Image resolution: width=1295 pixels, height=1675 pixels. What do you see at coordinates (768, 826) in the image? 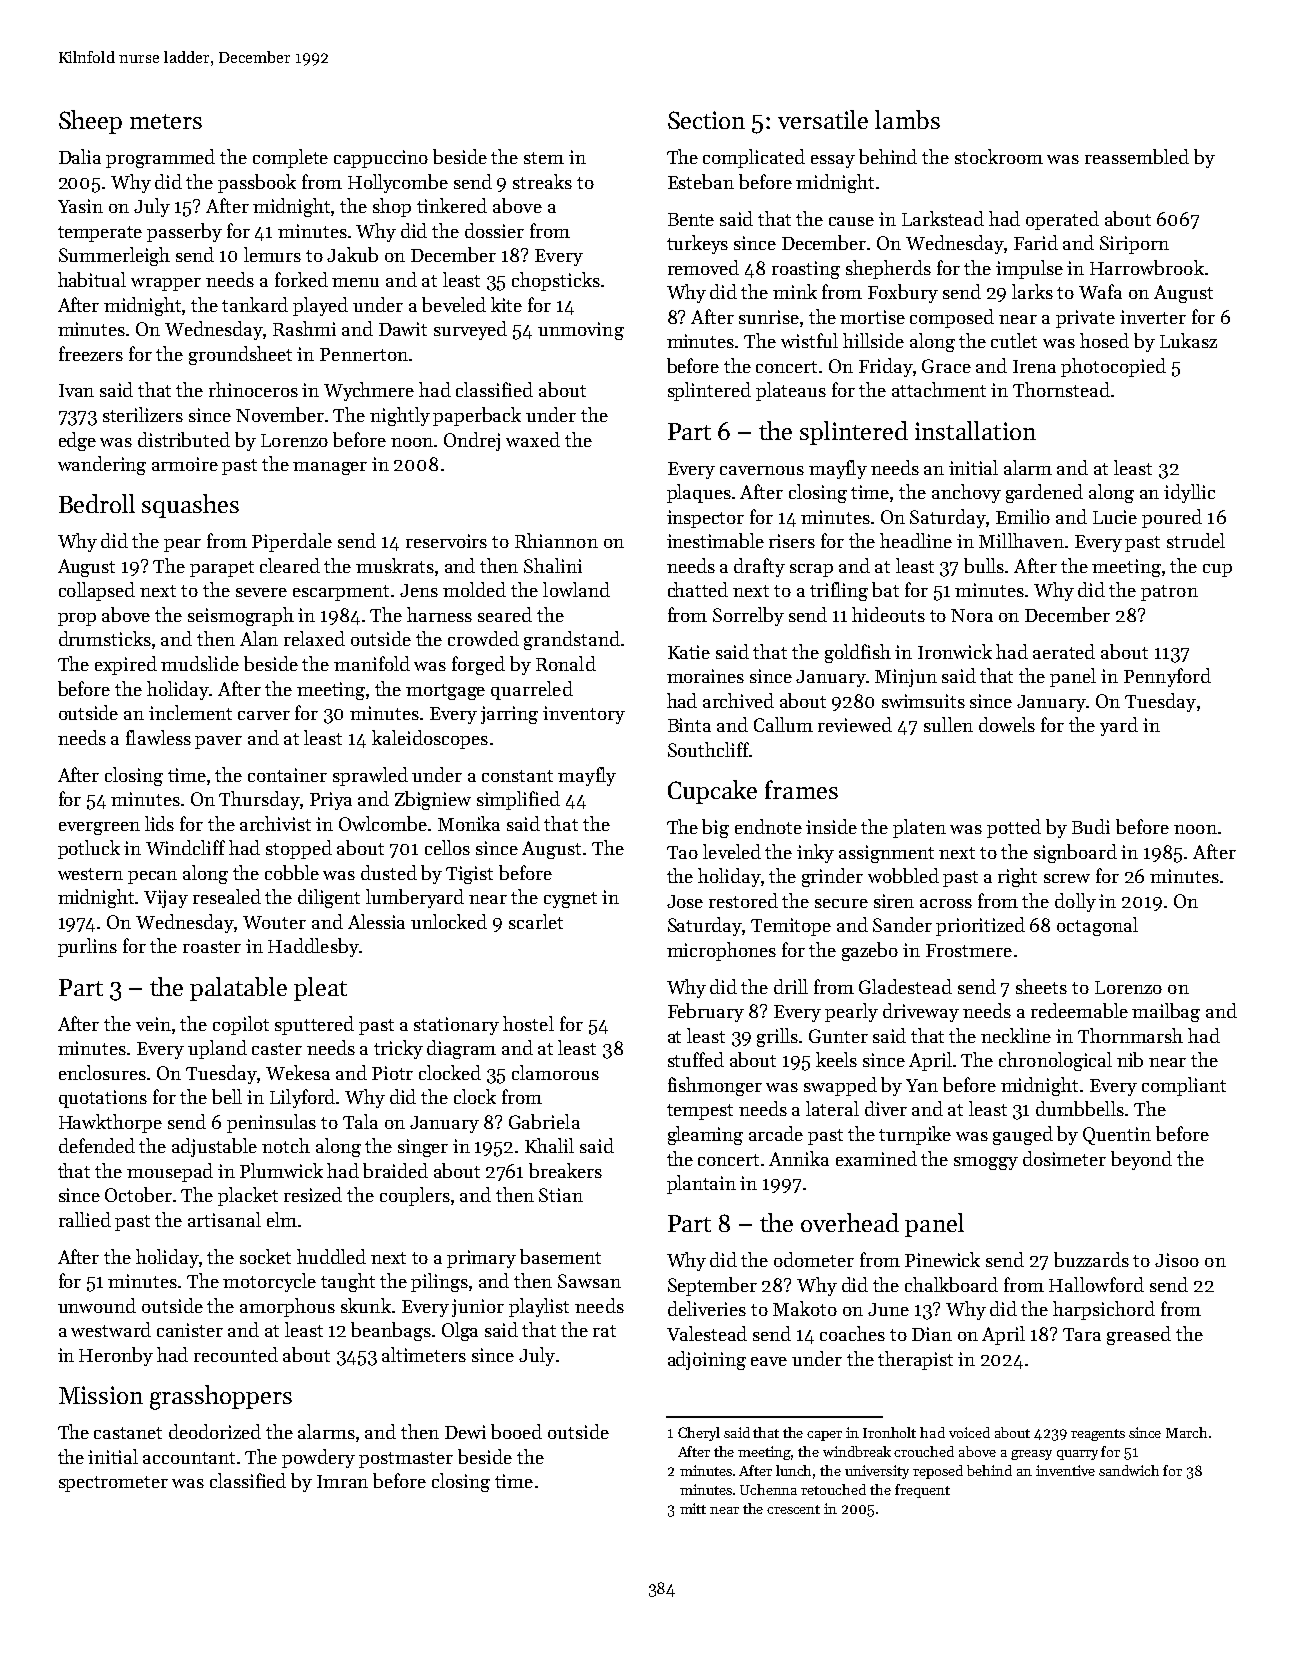
I see `endnote` at bounding box center [768, 826].
